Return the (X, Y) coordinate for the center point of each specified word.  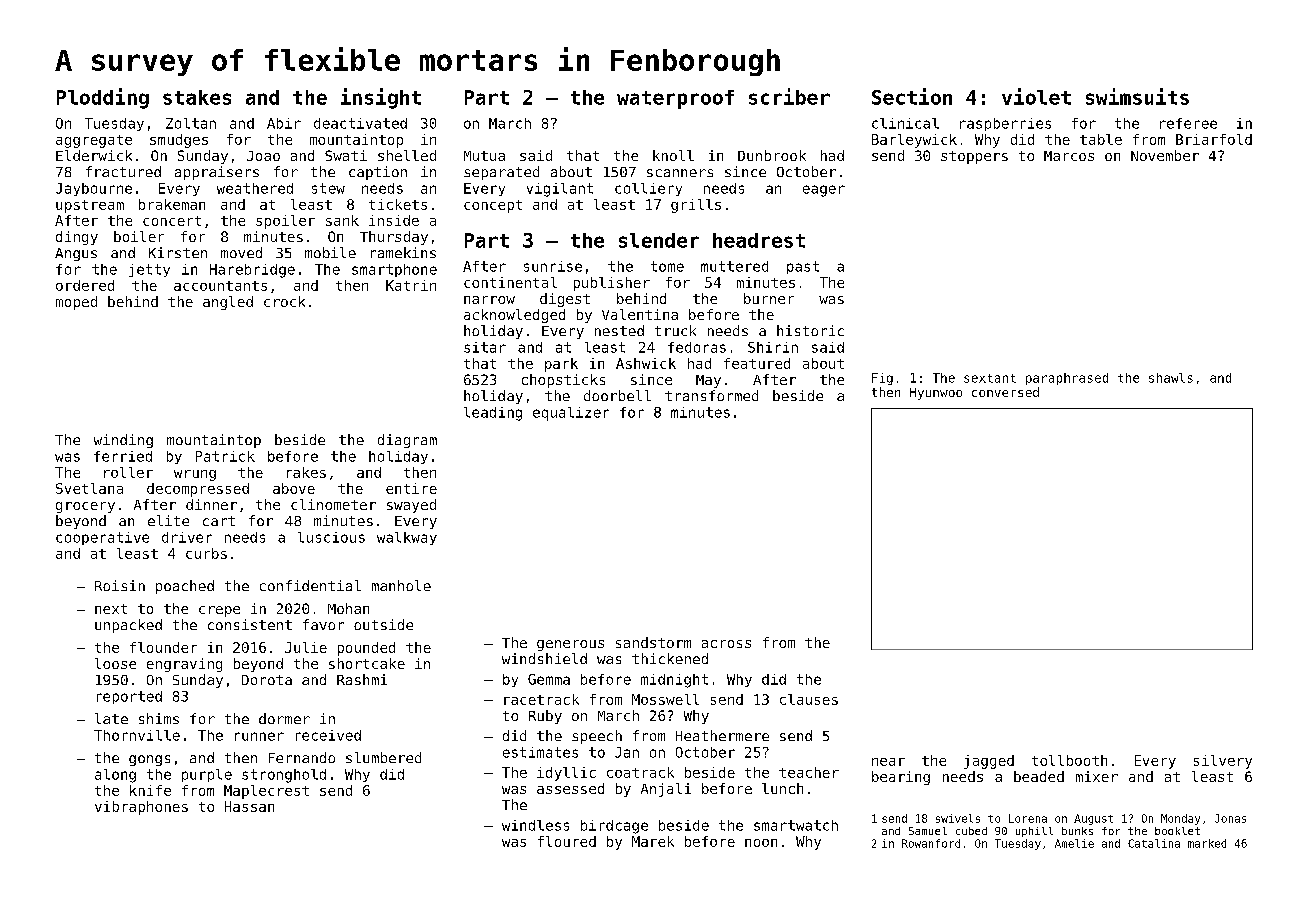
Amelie (1074, 843)
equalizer (571, 414)
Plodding (103, 98)
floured (567, 841)
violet (1036, 96)
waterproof (675, 99)
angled (228, 303)
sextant (990, 378)
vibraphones (141, 808)
